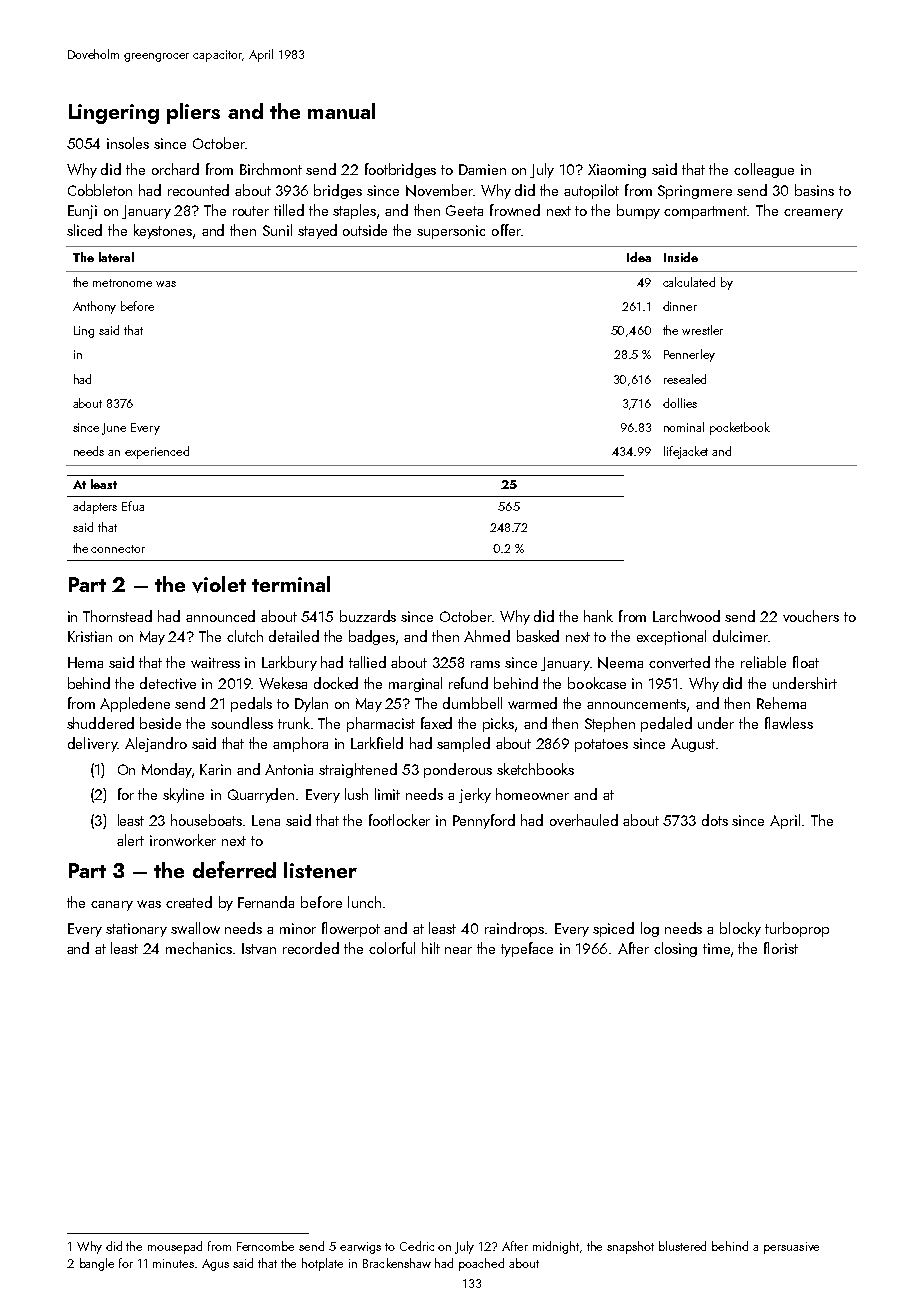  What do you see at coordinates (114, 429) in the screenshot?
I see `June` at bounding box center [114, 429].
